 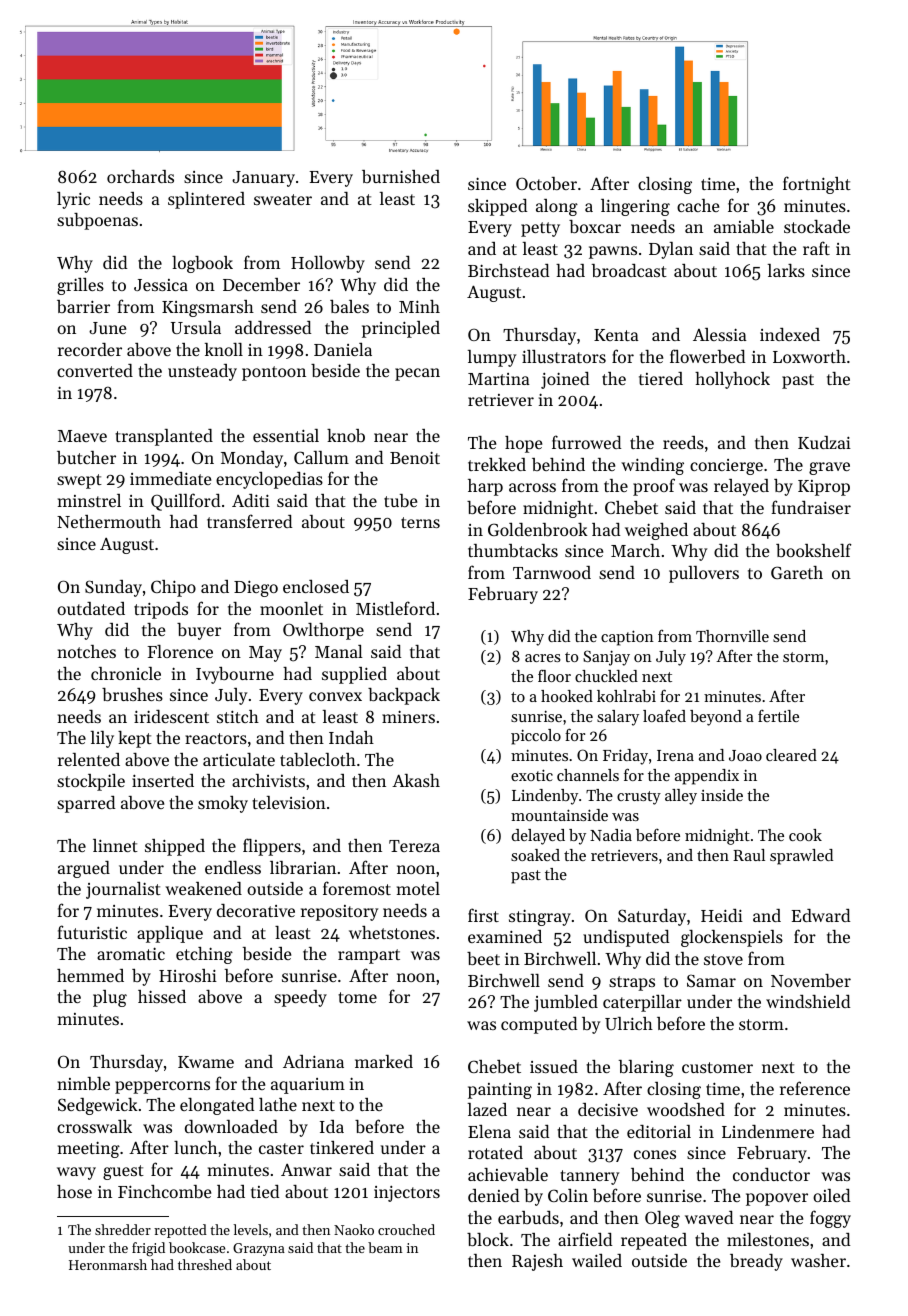 What do you see at coordinates (707, 777) in the screenshot?
I see `appendix` at bounding box center [707, 777].
